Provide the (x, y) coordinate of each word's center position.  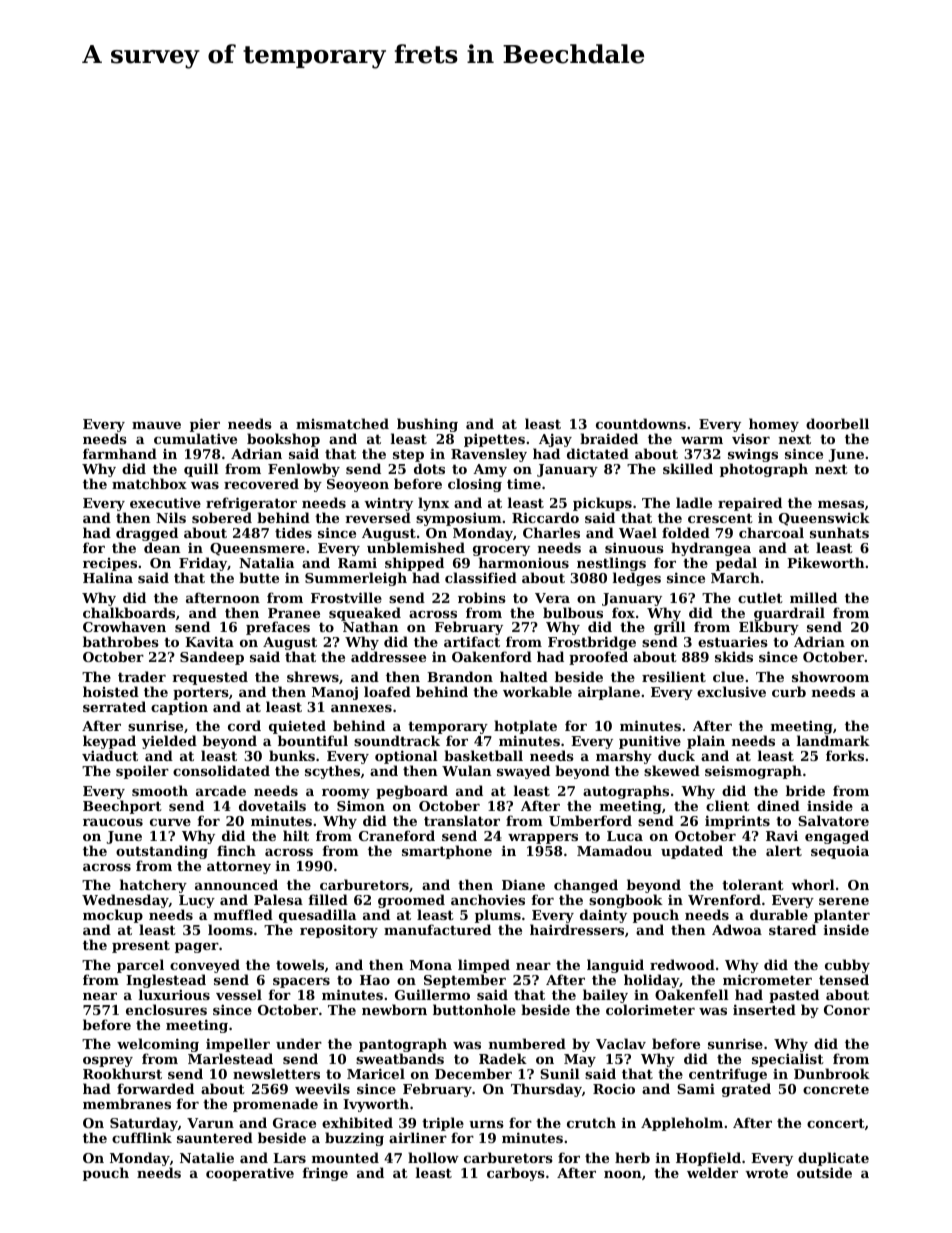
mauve (156, 425)
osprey (108, 1062)
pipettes (494, 440)
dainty (603, 916)
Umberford (590, 820)
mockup (113, 916)
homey (774, 425)
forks (845, 755)
